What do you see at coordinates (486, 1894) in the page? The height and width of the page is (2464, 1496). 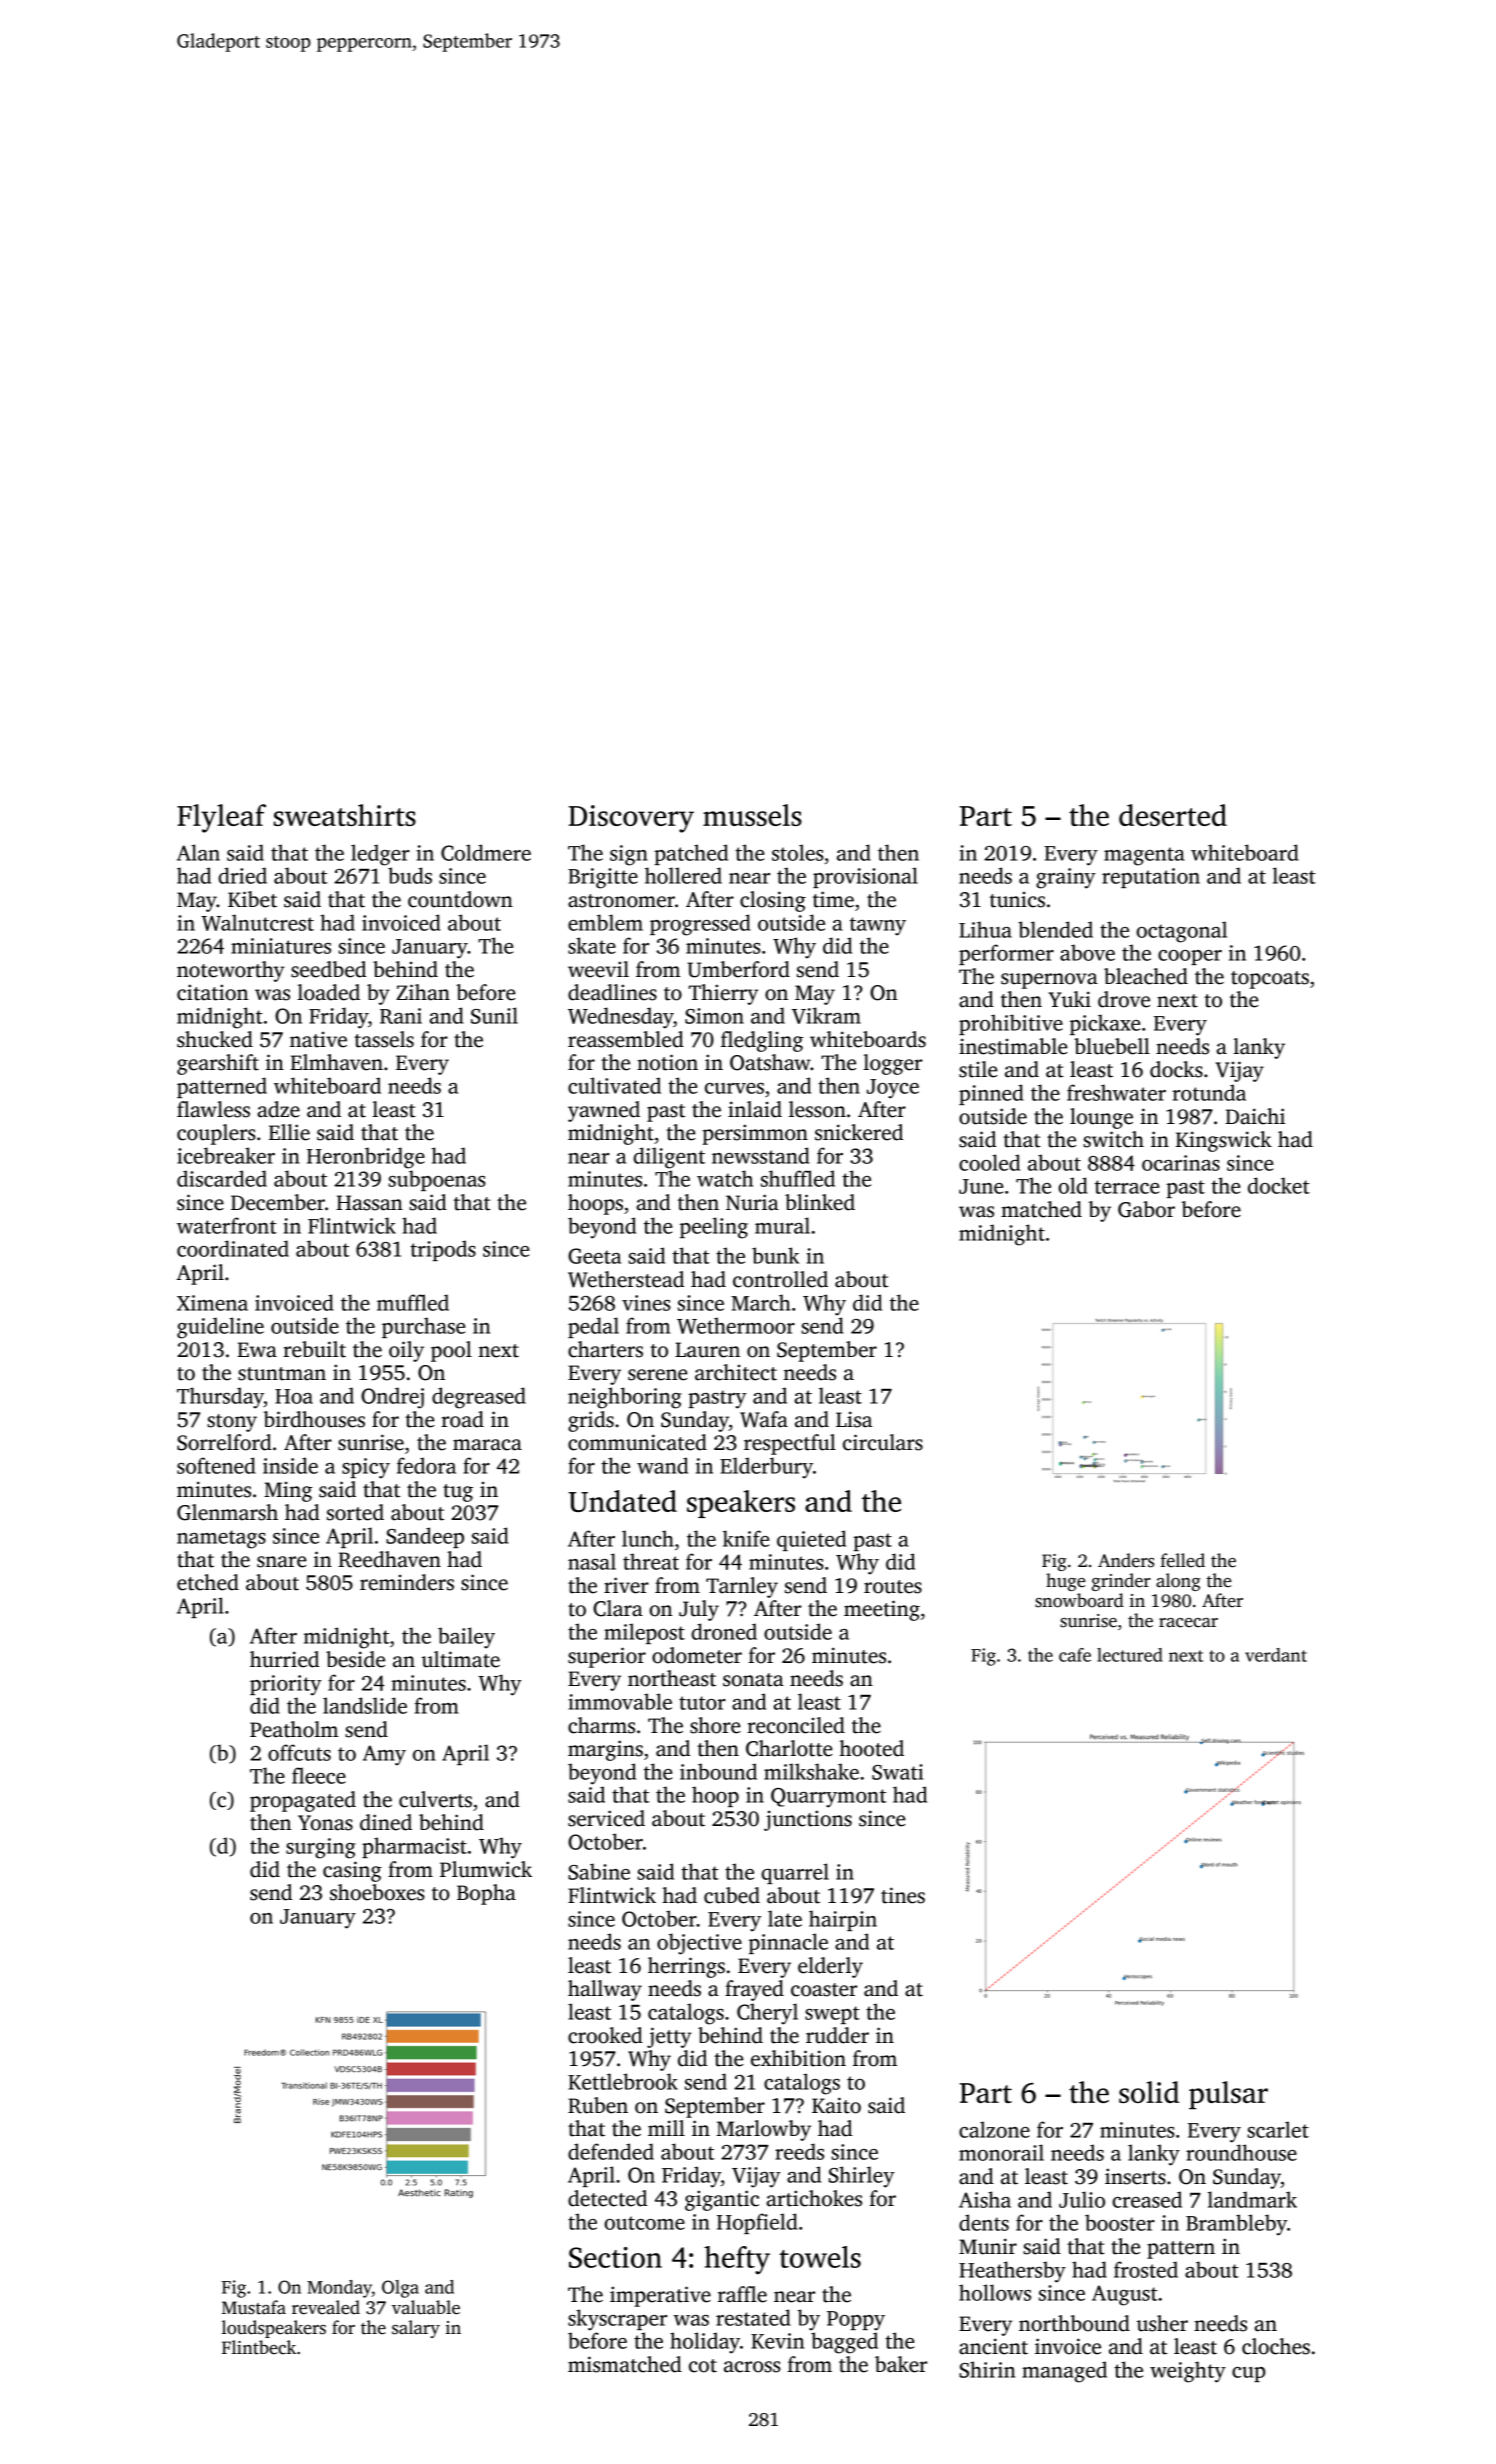 I see `Bopha` at bounding box center [486, 1894].
